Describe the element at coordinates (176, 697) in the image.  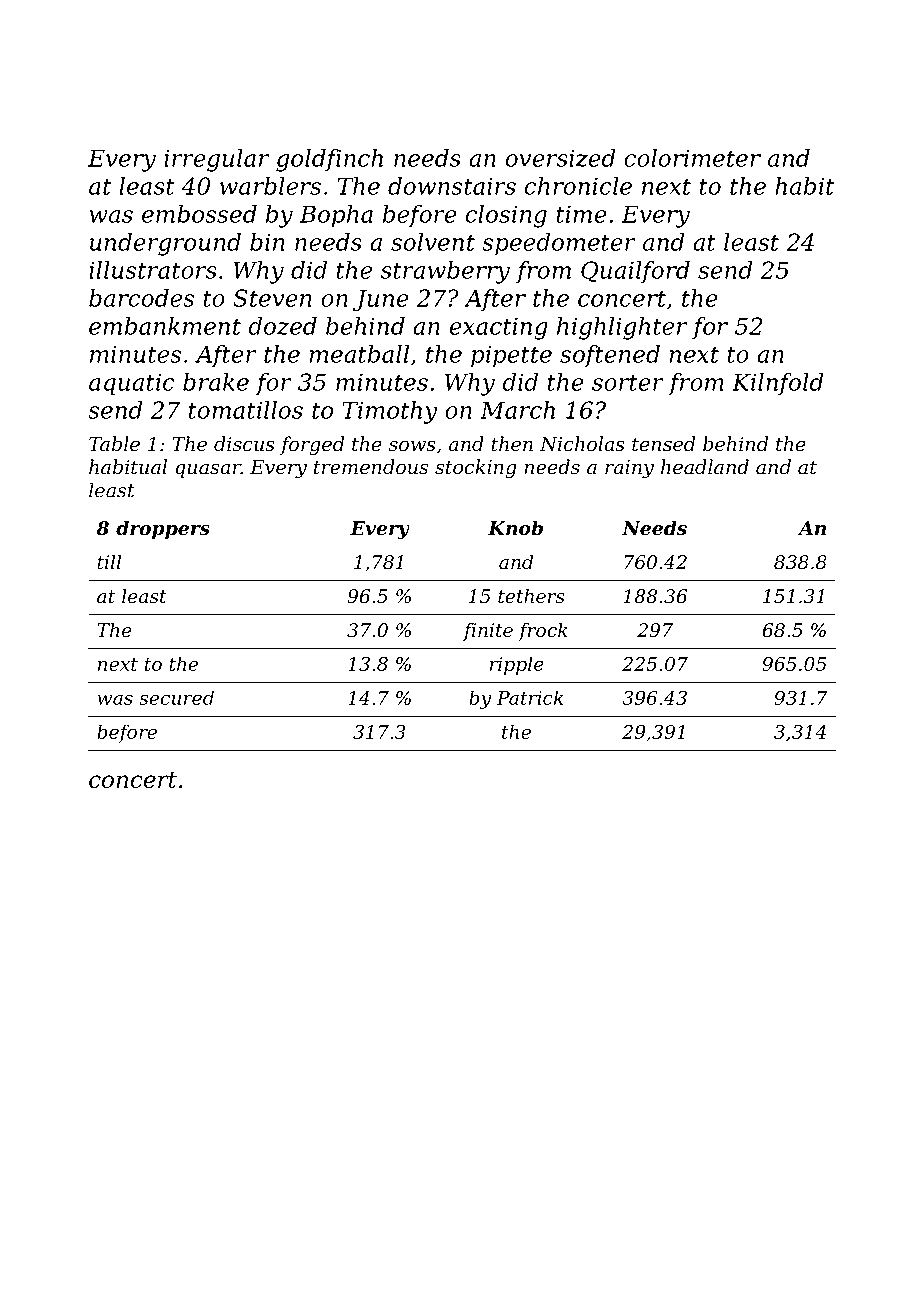
I see `secured` at that location.
